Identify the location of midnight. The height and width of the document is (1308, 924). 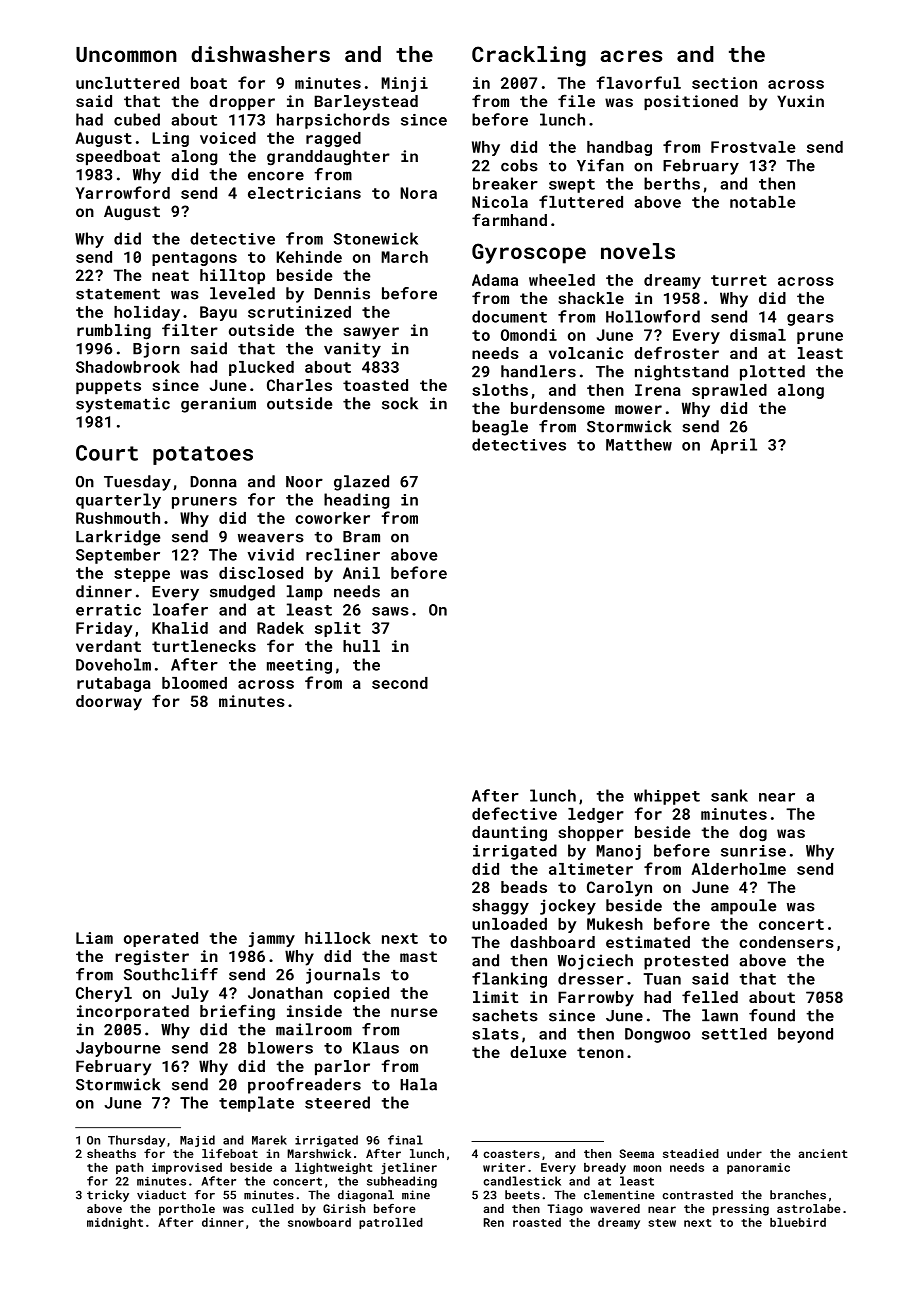
(115, 1223).
